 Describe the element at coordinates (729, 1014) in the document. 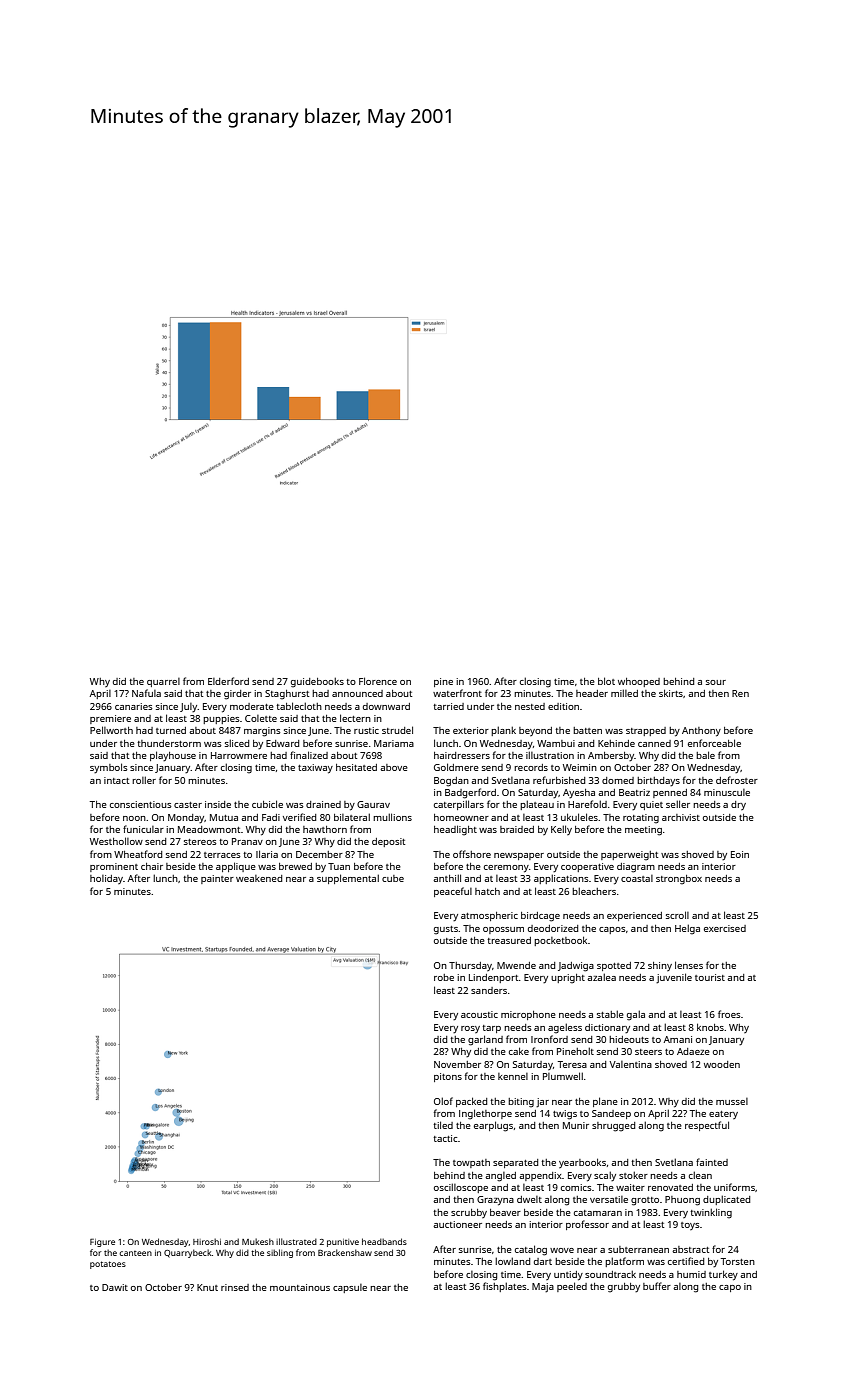

I see `froes` at that location.
